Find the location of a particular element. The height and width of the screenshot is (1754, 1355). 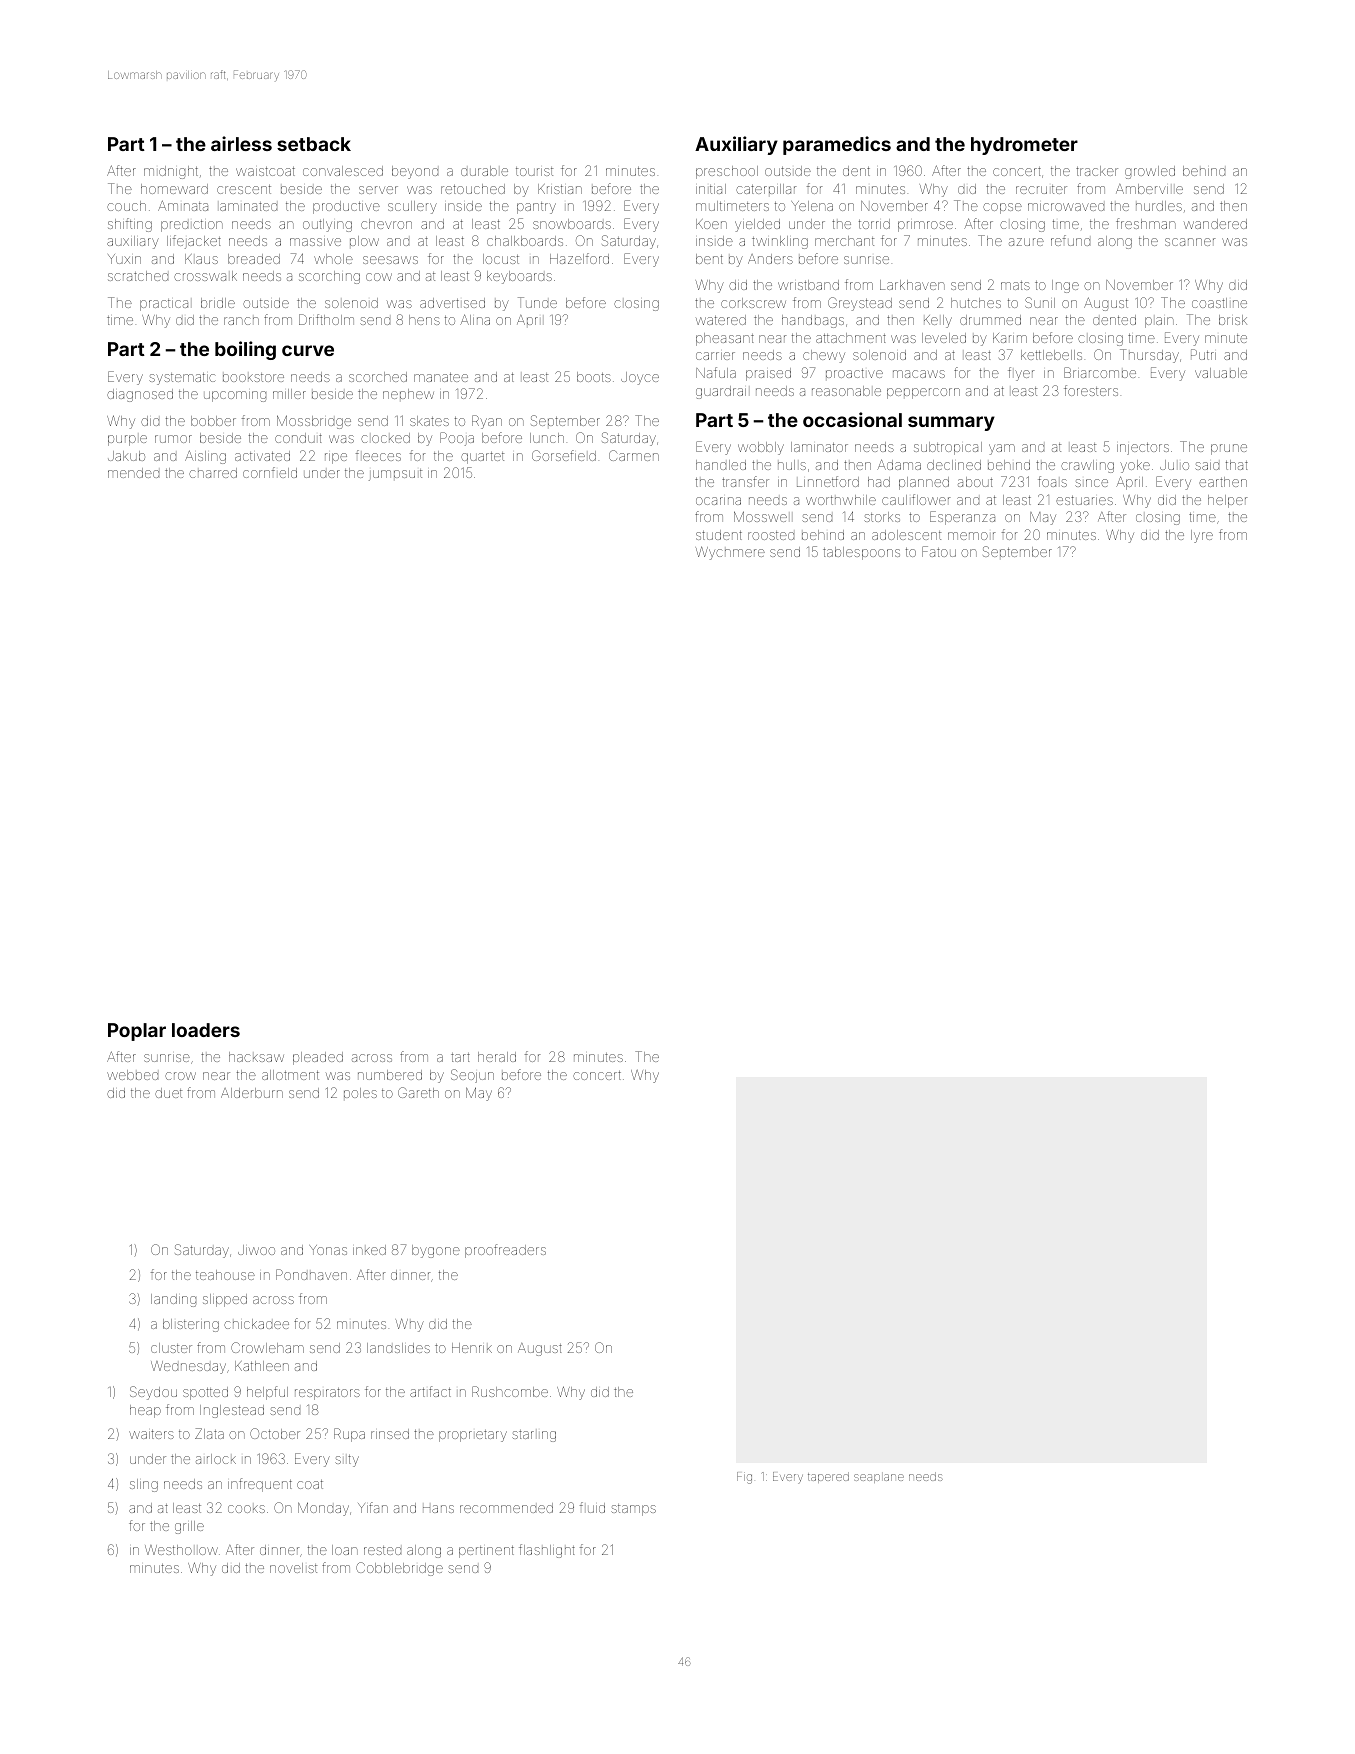

proofreaders is located at coordinates (505, 1251).
